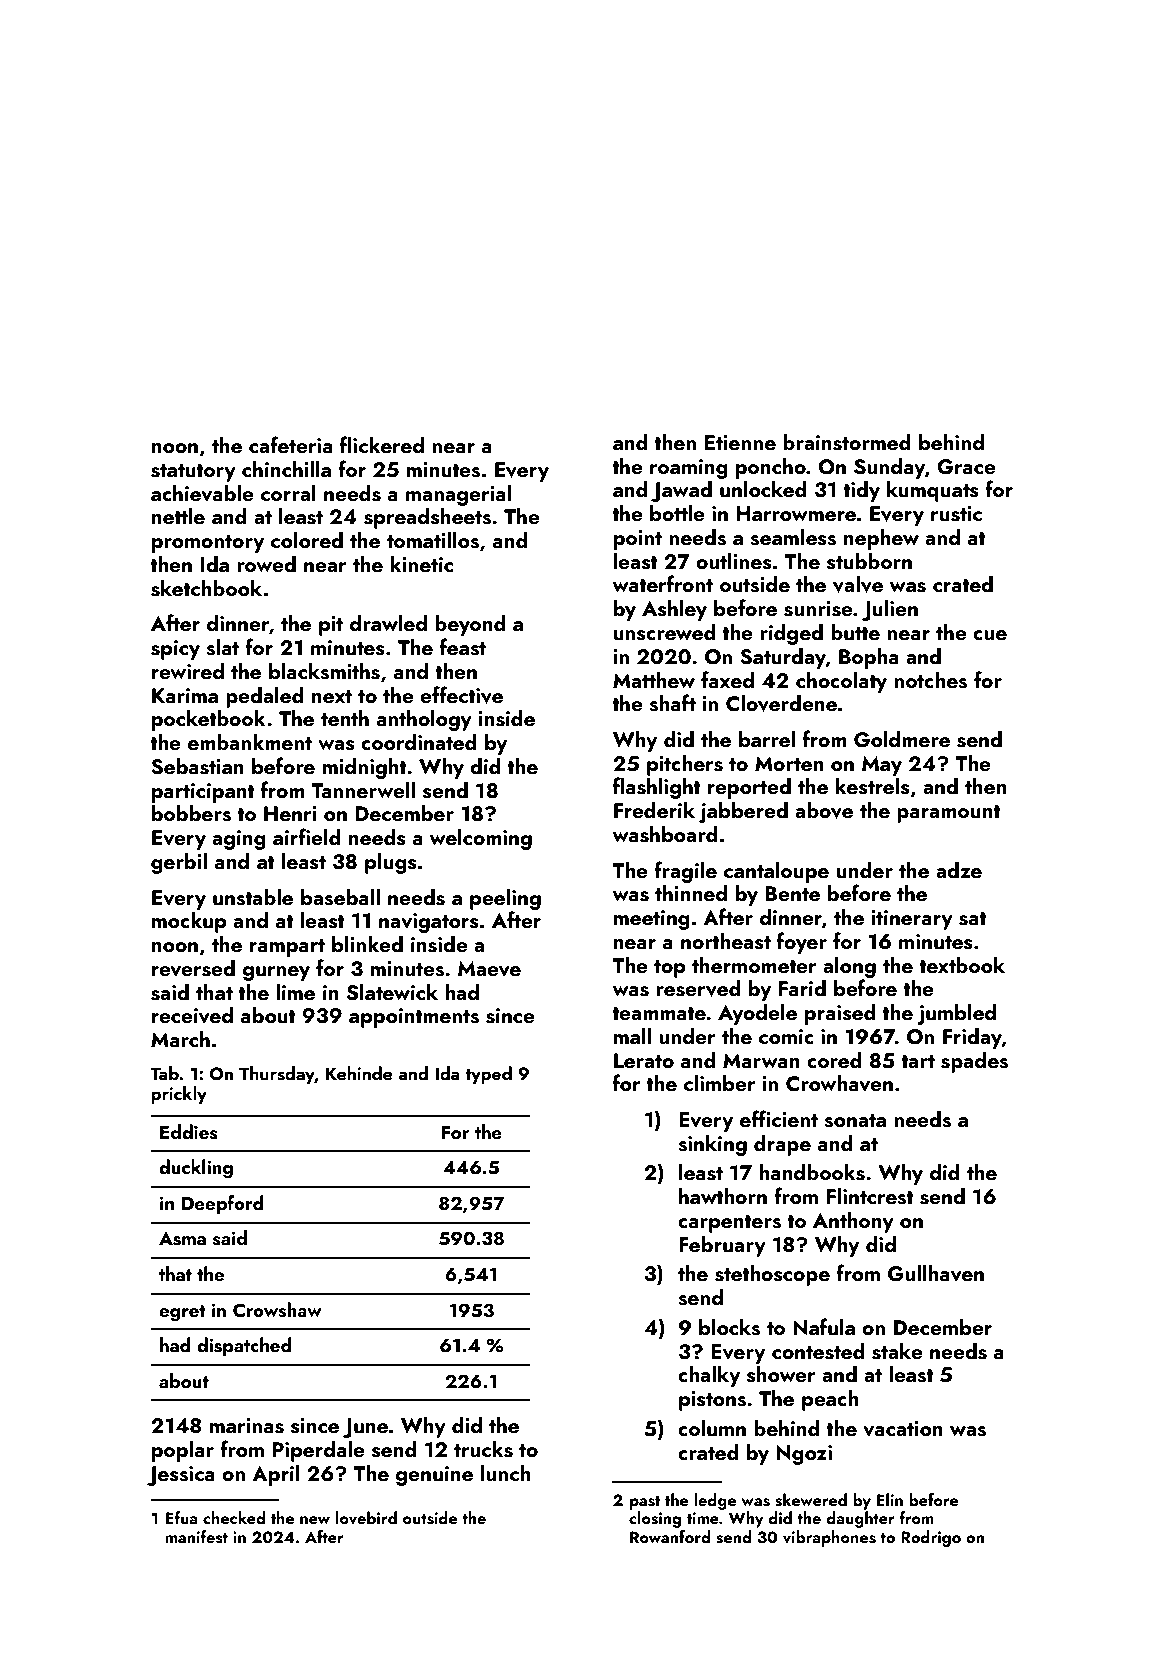 The image size is (1165, 1654). I want to click on itinerary, so click(912, 920).
